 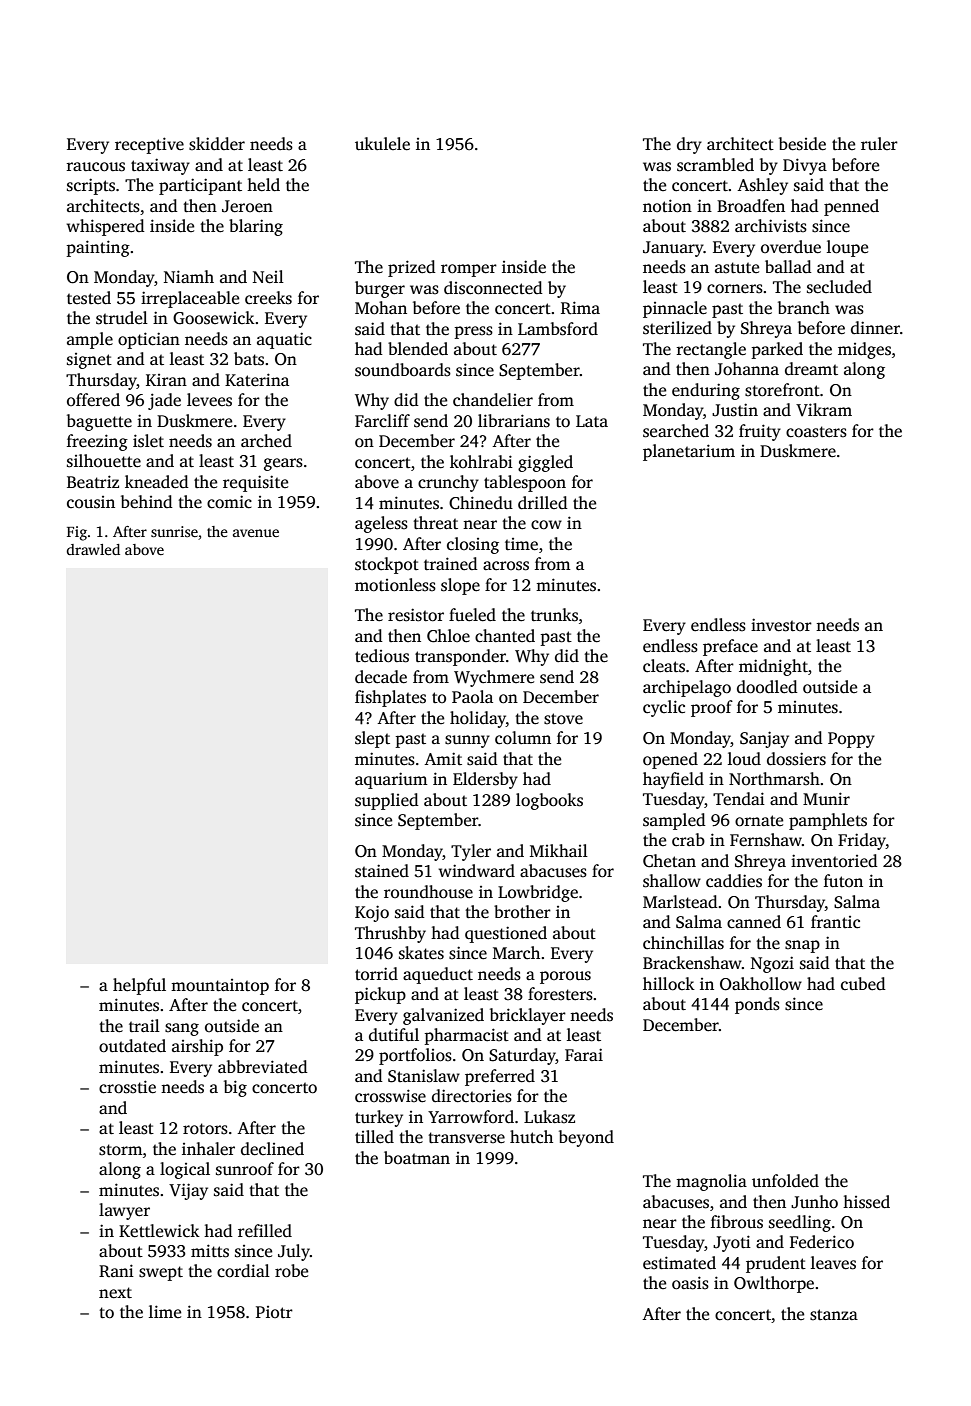 I want to click on dinner, so click(x=875, y=328).
